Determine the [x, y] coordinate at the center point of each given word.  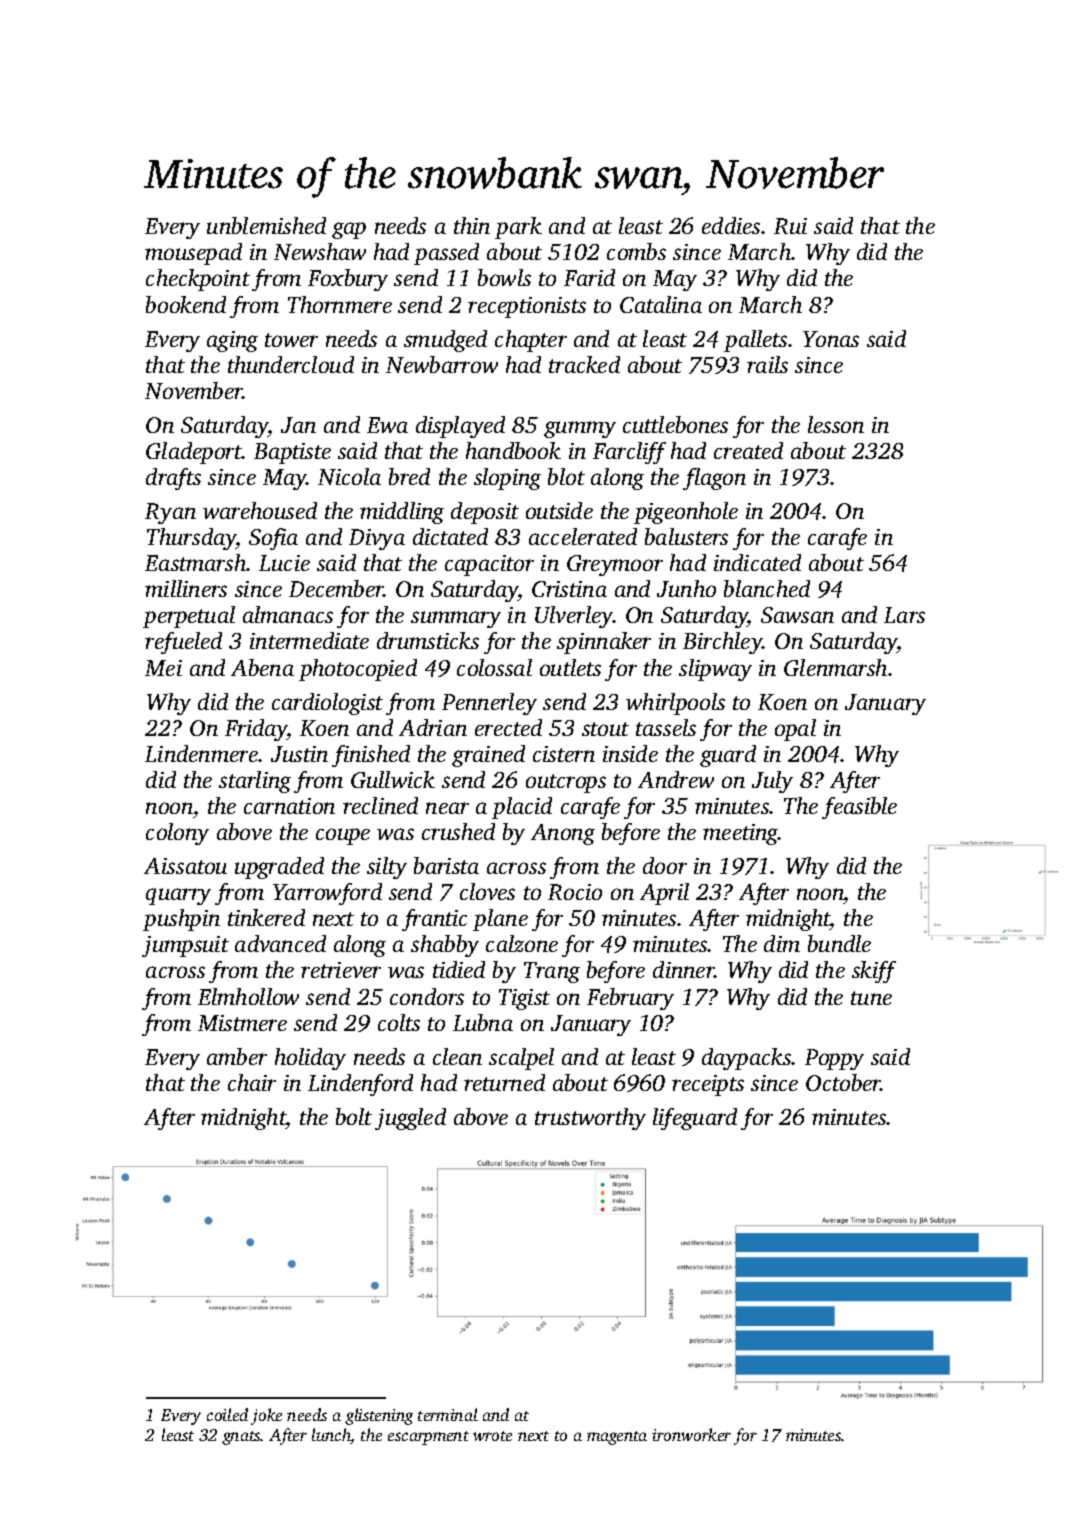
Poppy [834, 1059]
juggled [410, 1119]
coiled [227, 1414]
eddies [731, 225]
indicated [757, 562]
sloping [507, 479]
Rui [790, 226]
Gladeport [194, 453]
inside [630, 753]
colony [177, 834]
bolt [354, 1116]
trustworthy [590, 1119]
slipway [715, 670]
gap [349, 230]
